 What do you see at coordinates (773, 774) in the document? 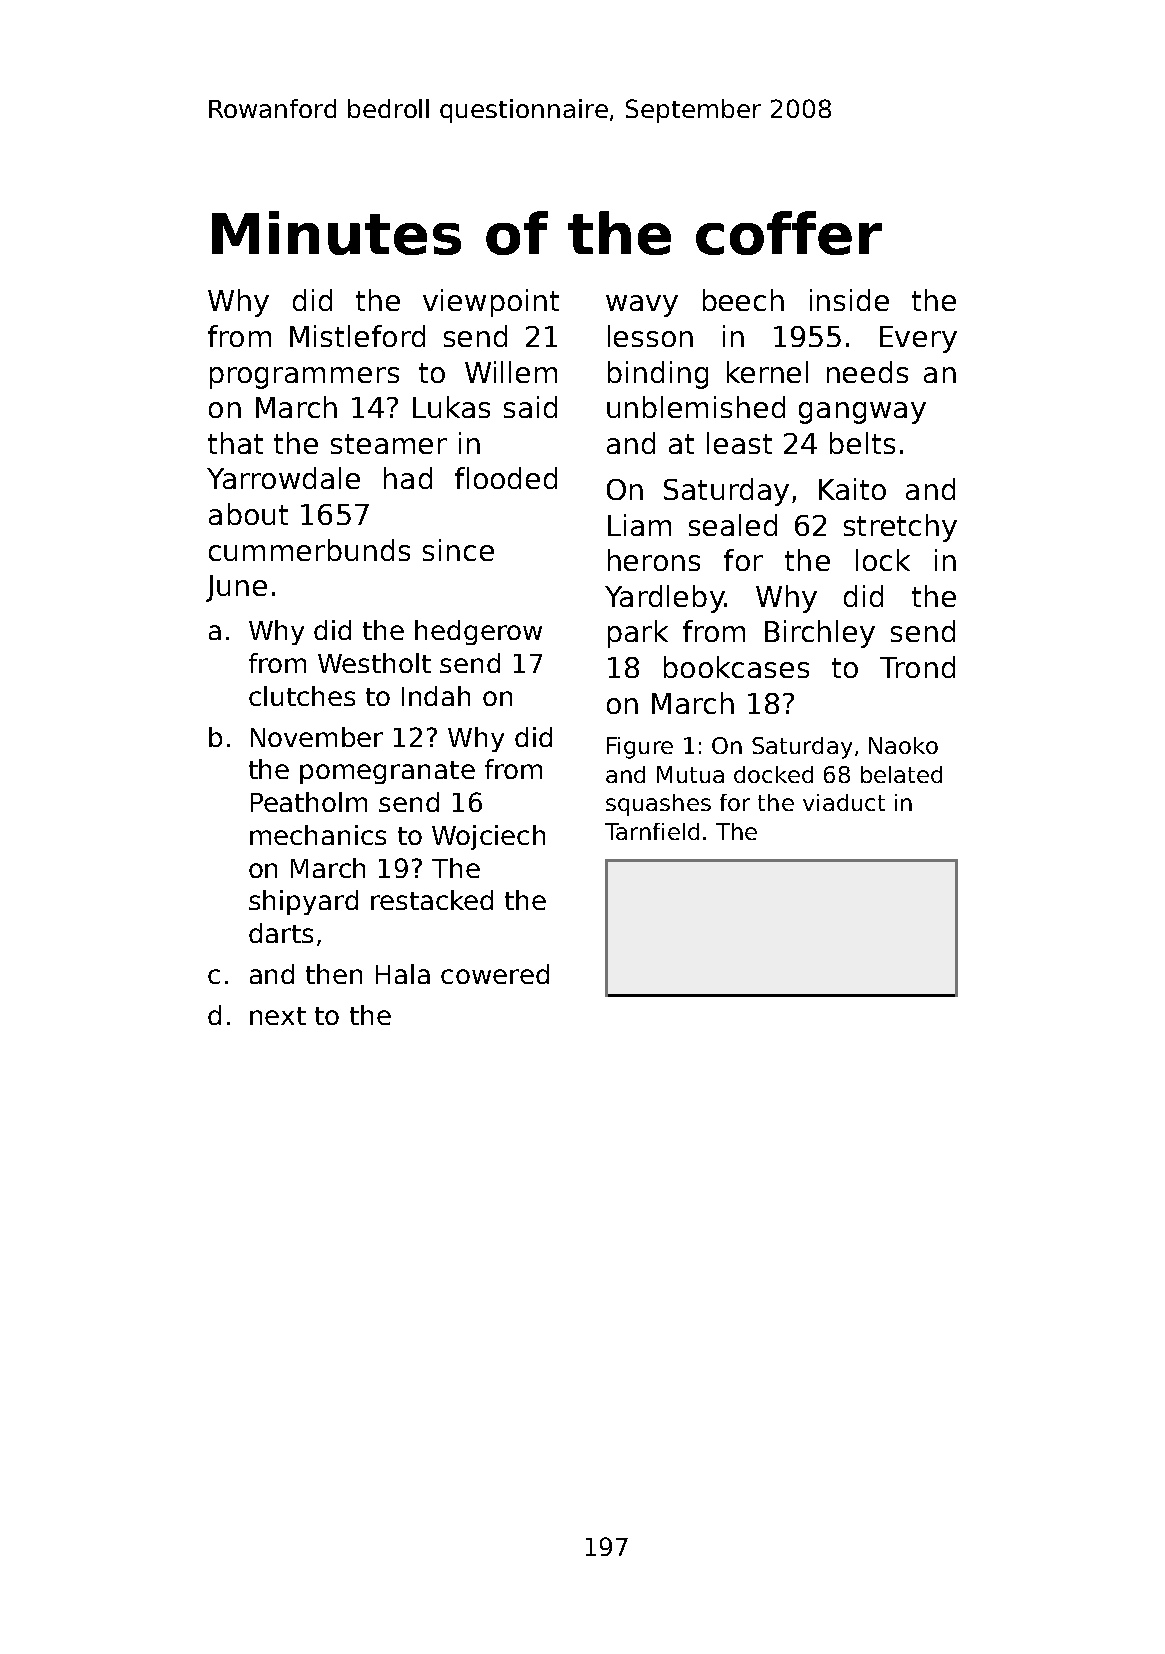
I see `docked` at bounding box center [773, 774].
